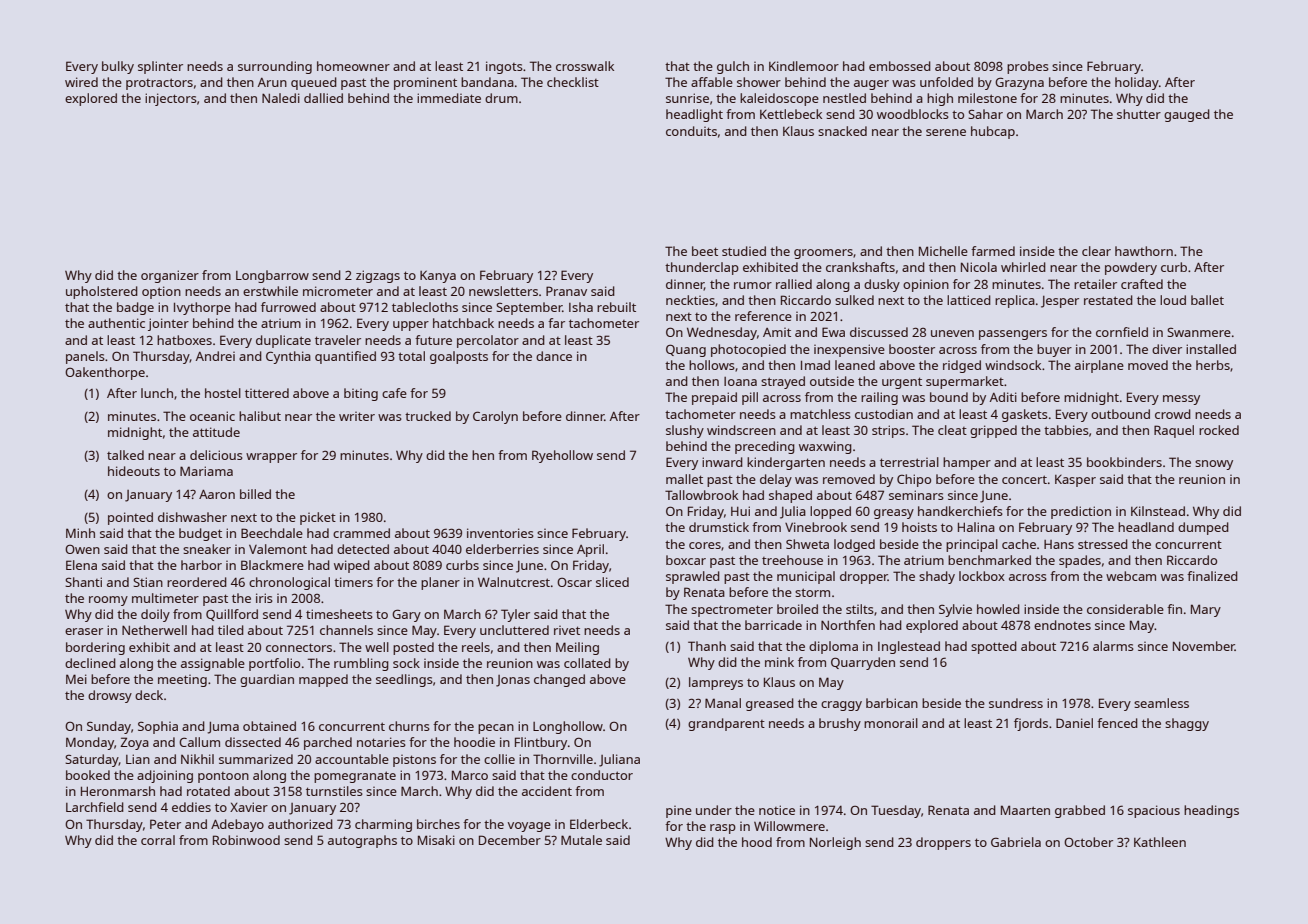  Describe the element at coordinates (1187, 115) in the page. I see `gauged` at that location.
